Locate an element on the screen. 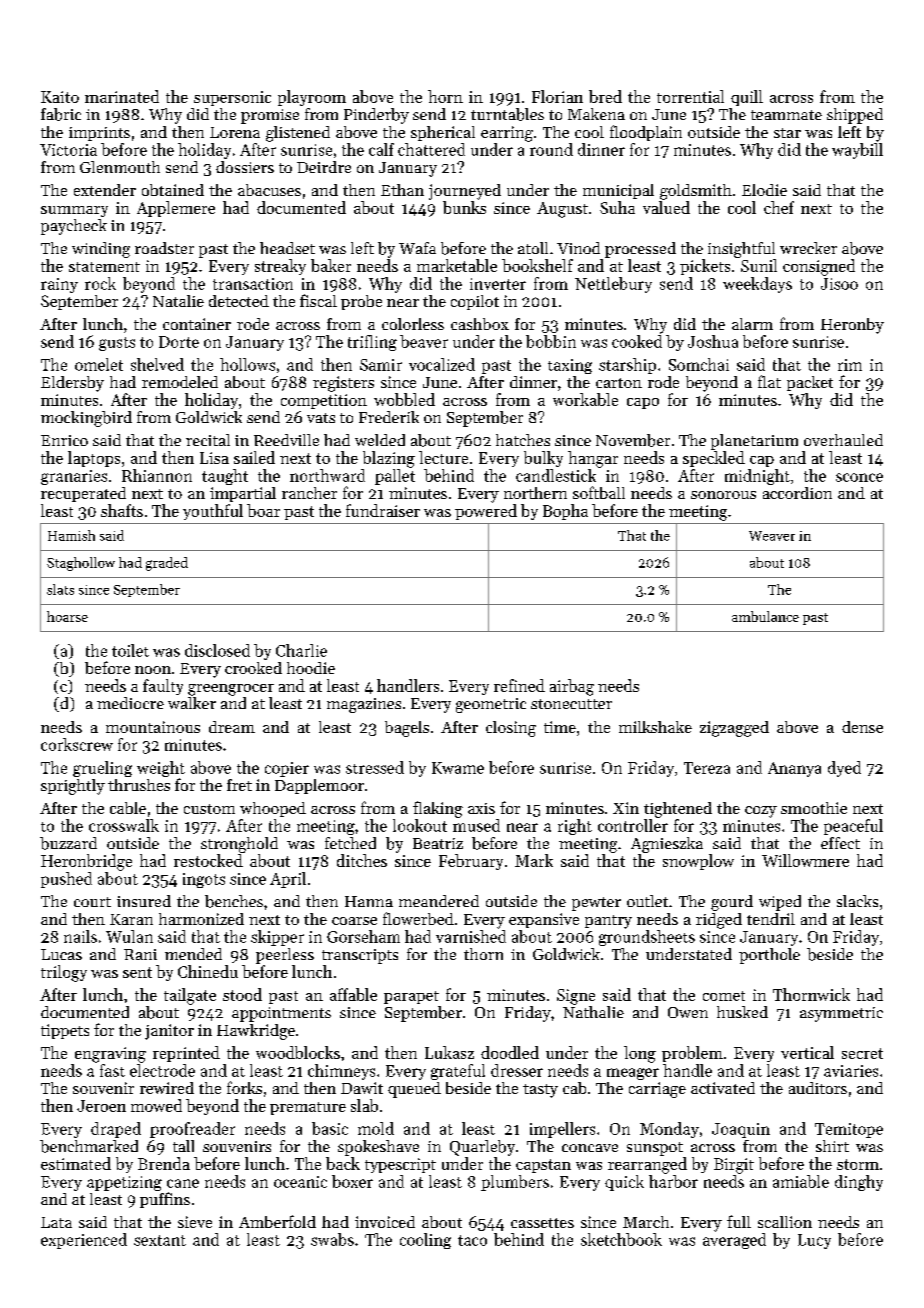  Jeroen is located at coordinates (101, 1106).
